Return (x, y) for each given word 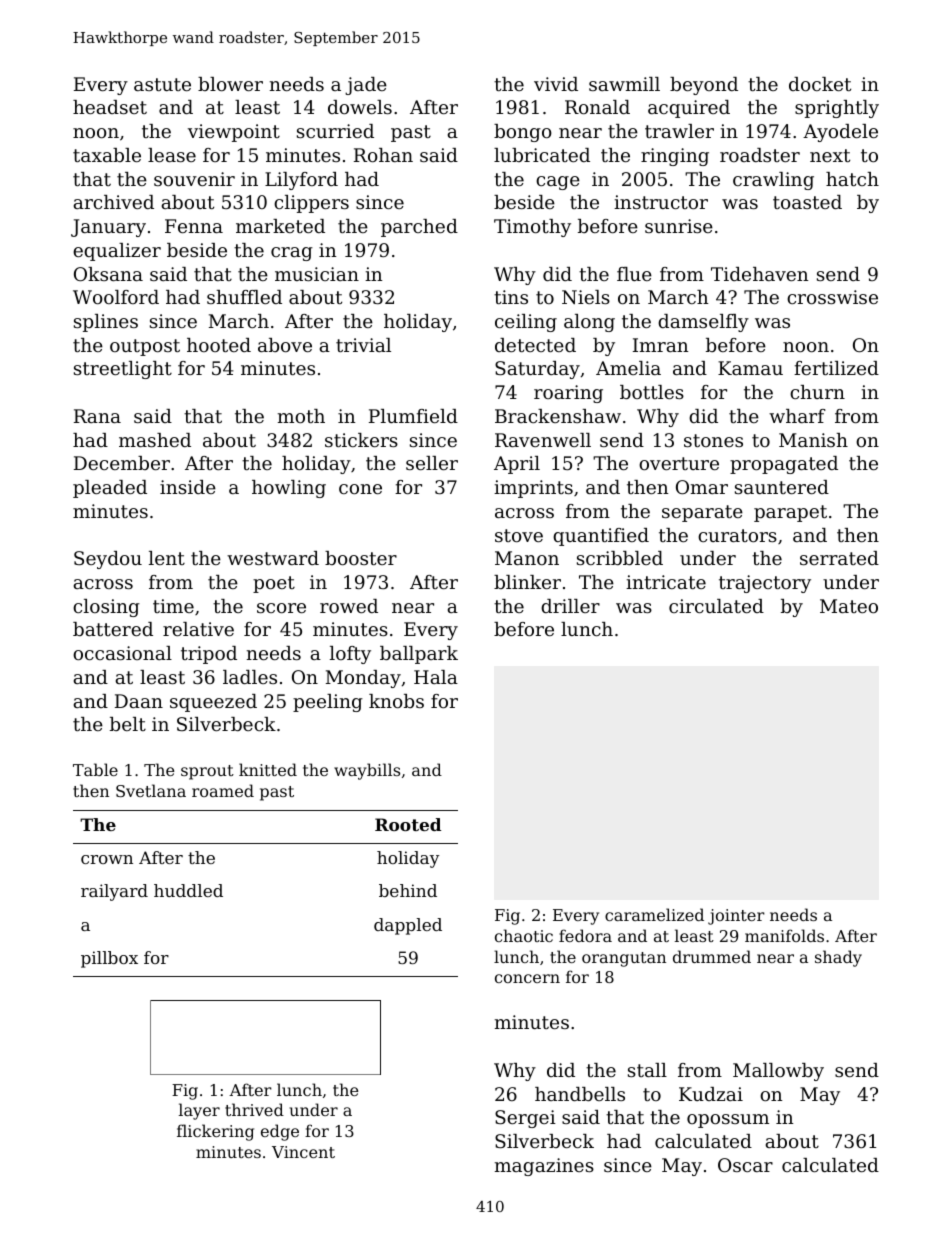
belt (128, 724)
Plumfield (413, 416)
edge (280, 1132)
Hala (436, 677)
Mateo (849, 606)
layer (199, 1111)
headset (110, 107)
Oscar (745, 1165)
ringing (675, 157)
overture (679, 463)
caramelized (654, 914)
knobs (396, 701)
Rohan (383, 155)
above (285, 345)
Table (95, 769)
